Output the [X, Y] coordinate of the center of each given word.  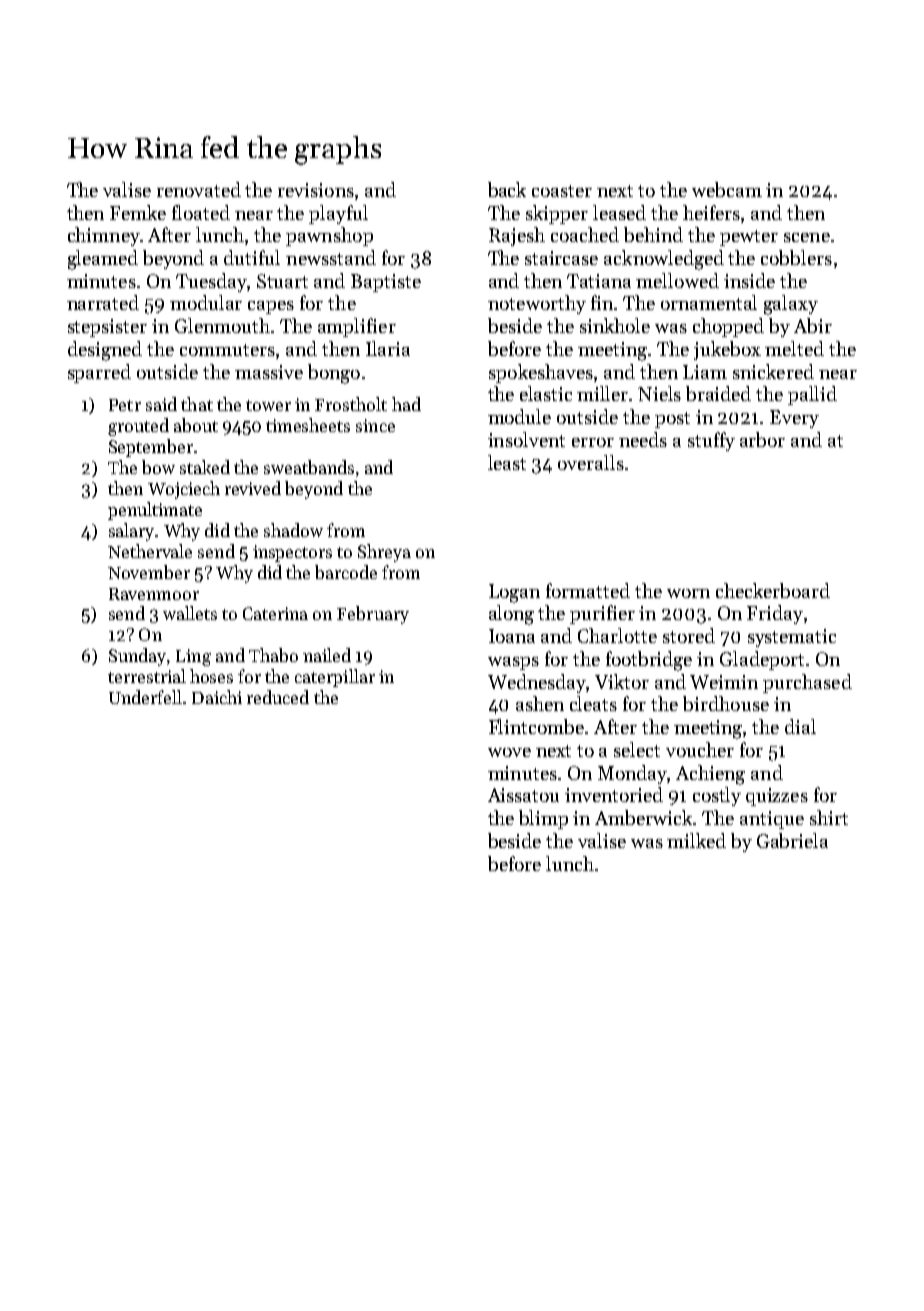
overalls [591, 462]
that [197, 404]
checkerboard [773, 590]
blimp [543, 819]
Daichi [217, 697]
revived [253, 488]
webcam [727, 189]
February [373, 615]
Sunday [137, 657]
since [375, 425]
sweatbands [309, 467]
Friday [775, 614]
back [507, 189]
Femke [138, 212]
